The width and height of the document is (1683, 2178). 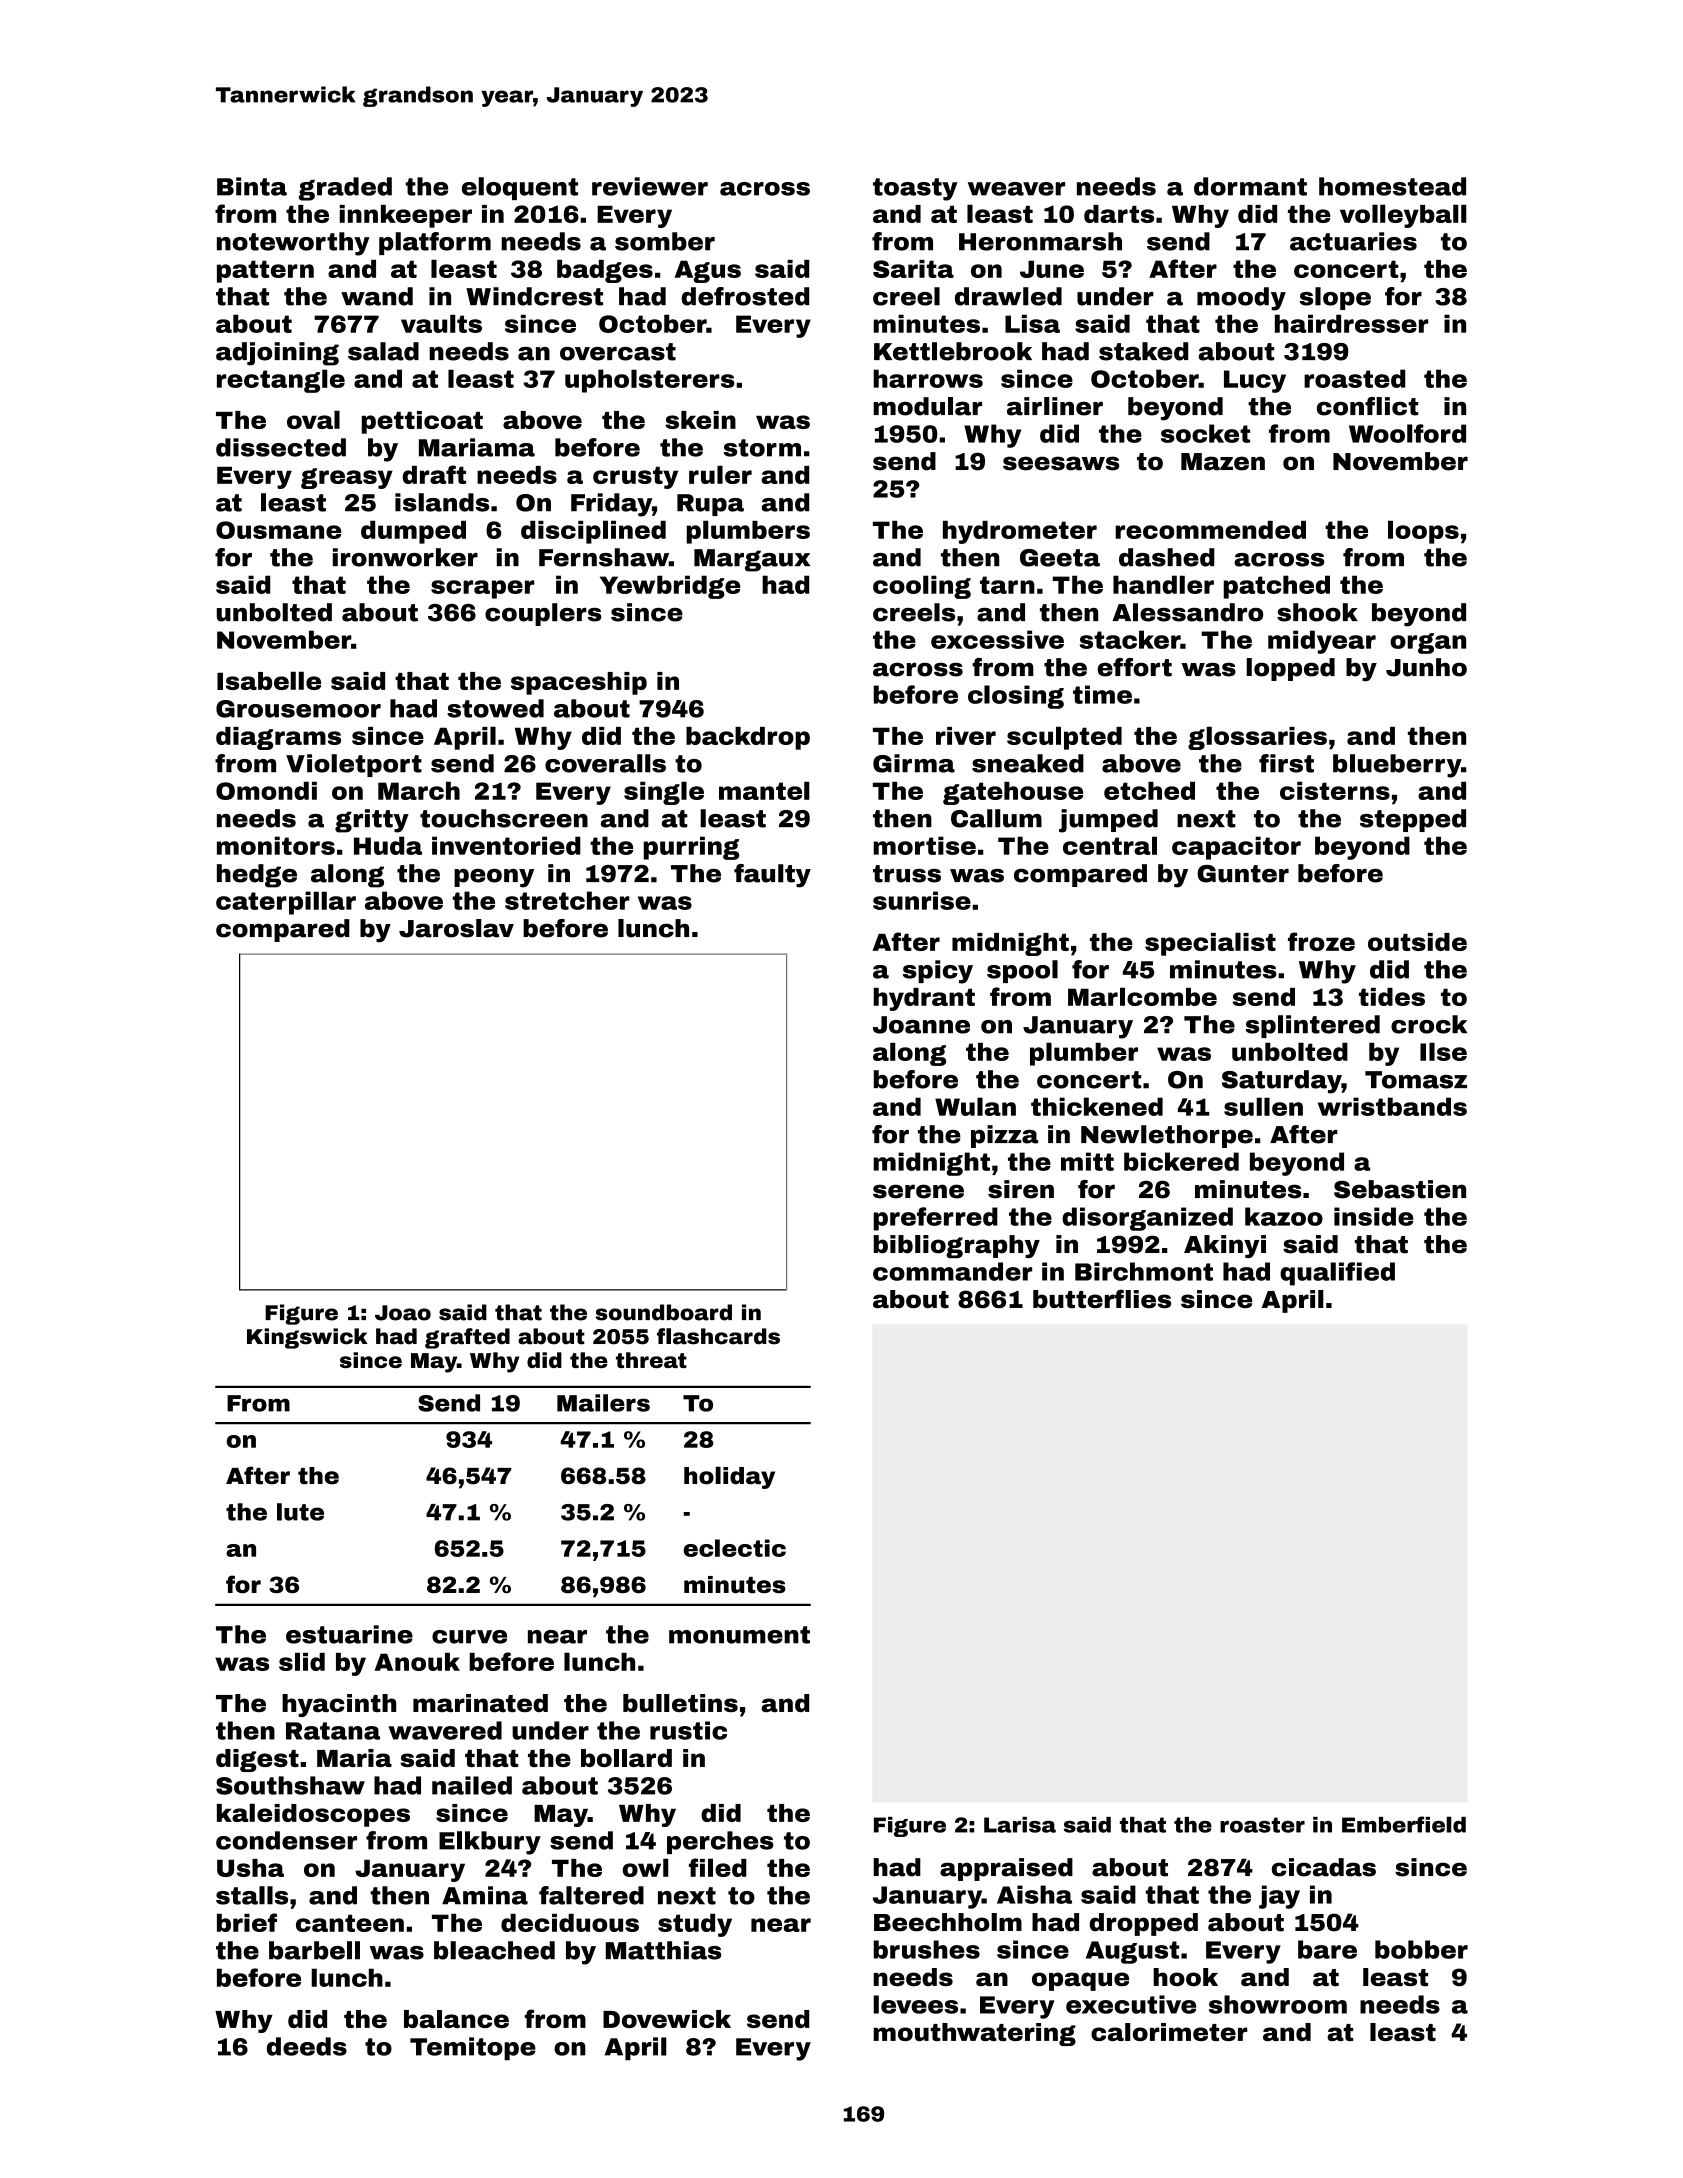 What do you see at coordinates (350, 1923) in the document?
I see `canteen` at bounding box center [350, 1923].
